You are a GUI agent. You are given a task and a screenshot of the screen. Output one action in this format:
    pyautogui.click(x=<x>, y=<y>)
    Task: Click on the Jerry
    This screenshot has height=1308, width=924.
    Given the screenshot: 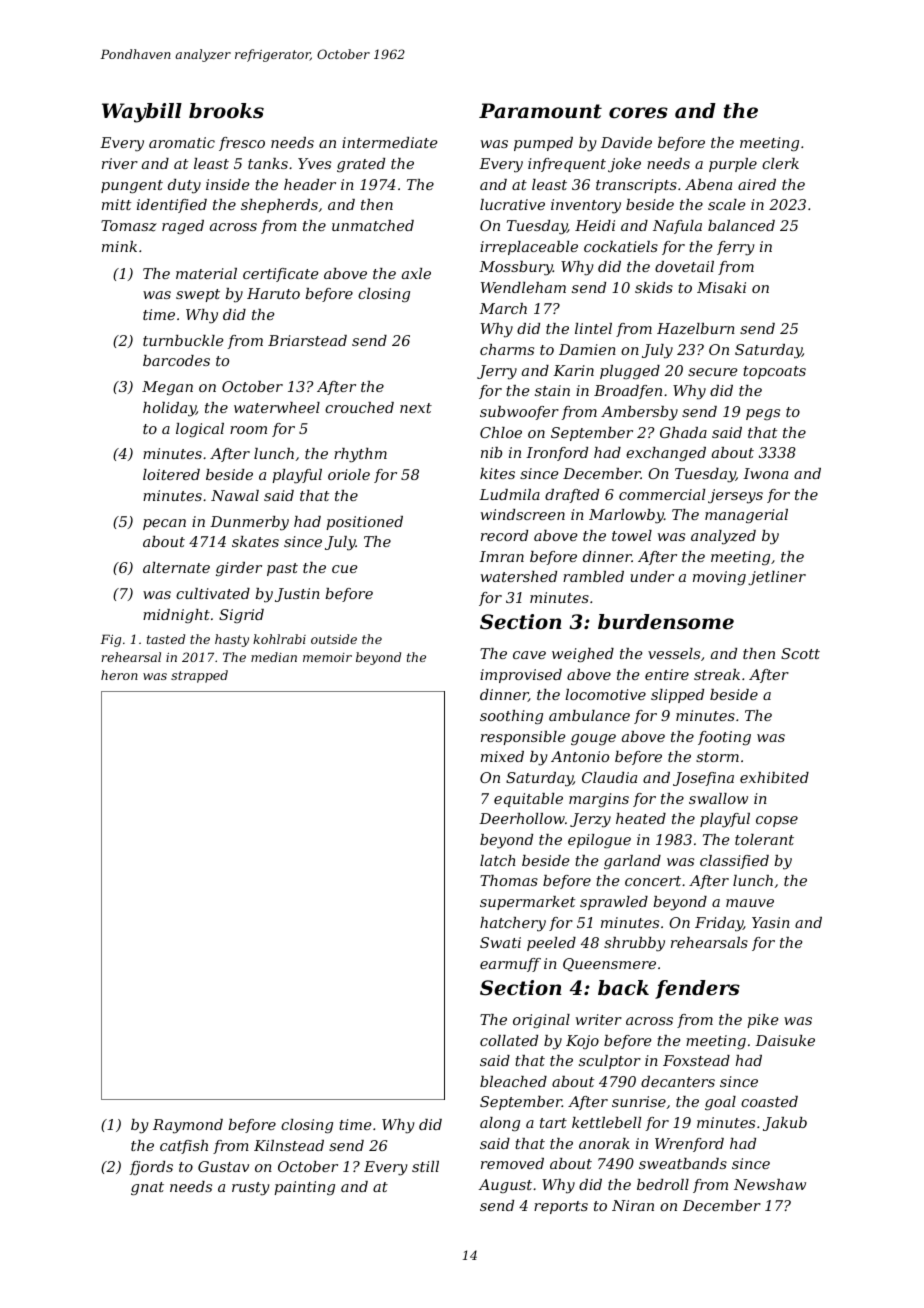 What is the action you would take?
    pyautogui.click(x=497, y=372)
